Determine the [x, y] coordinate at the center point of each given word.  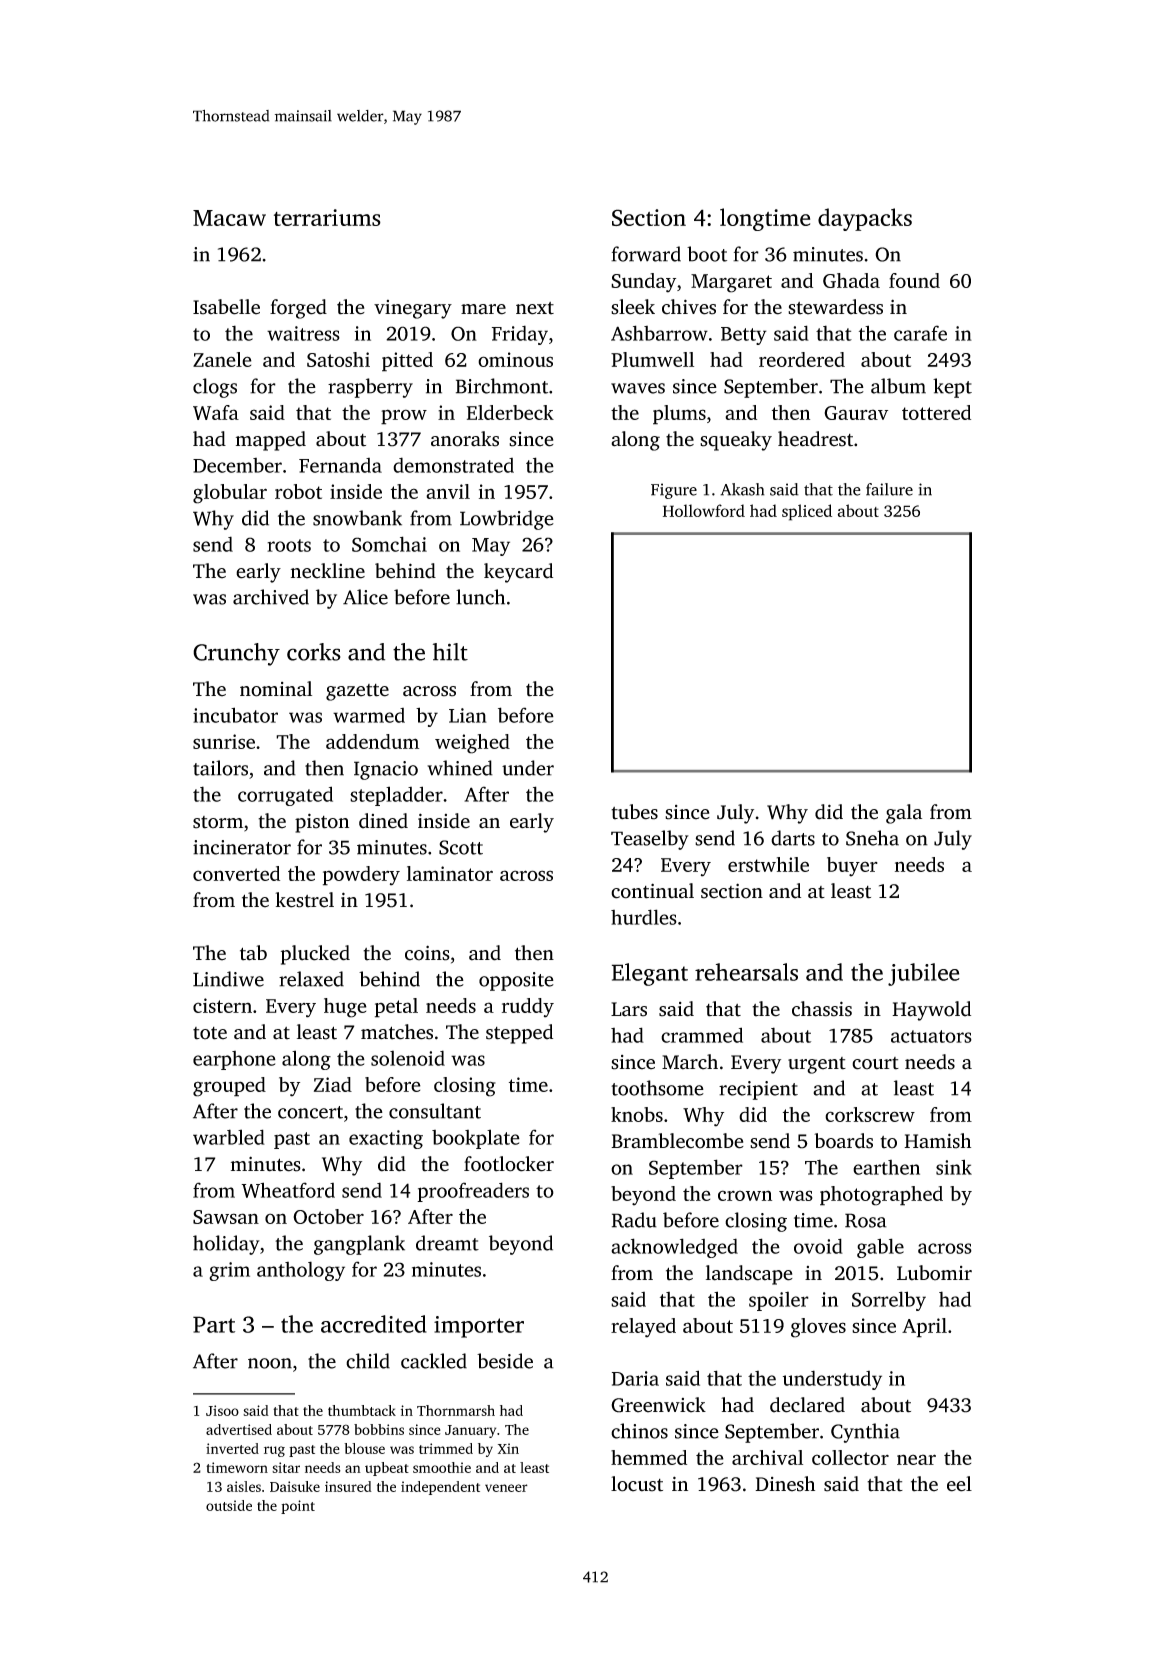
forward [646, 254]
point [298, 1507]
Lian [468, 715]
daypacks [865, 219]
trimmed [446, 1448]
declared [807, 1405]
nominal [276, 689]
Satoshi [338, 359]
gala [904, 814]
